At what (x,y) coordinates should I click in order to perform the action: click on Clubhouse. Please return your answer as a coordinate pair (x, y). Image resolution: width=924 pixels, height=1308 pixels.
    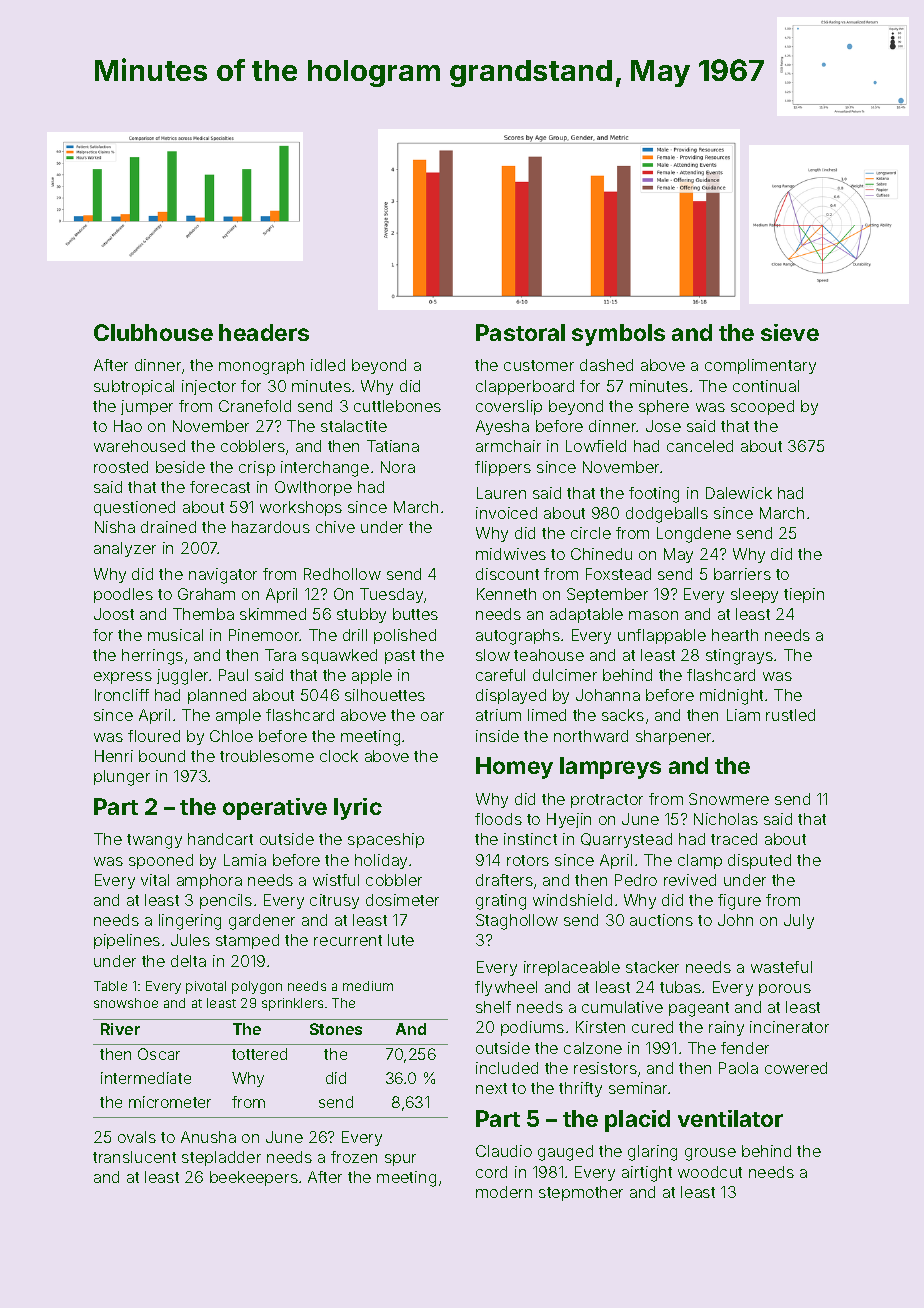
    Looking at the image, I should click on (153, 332).
